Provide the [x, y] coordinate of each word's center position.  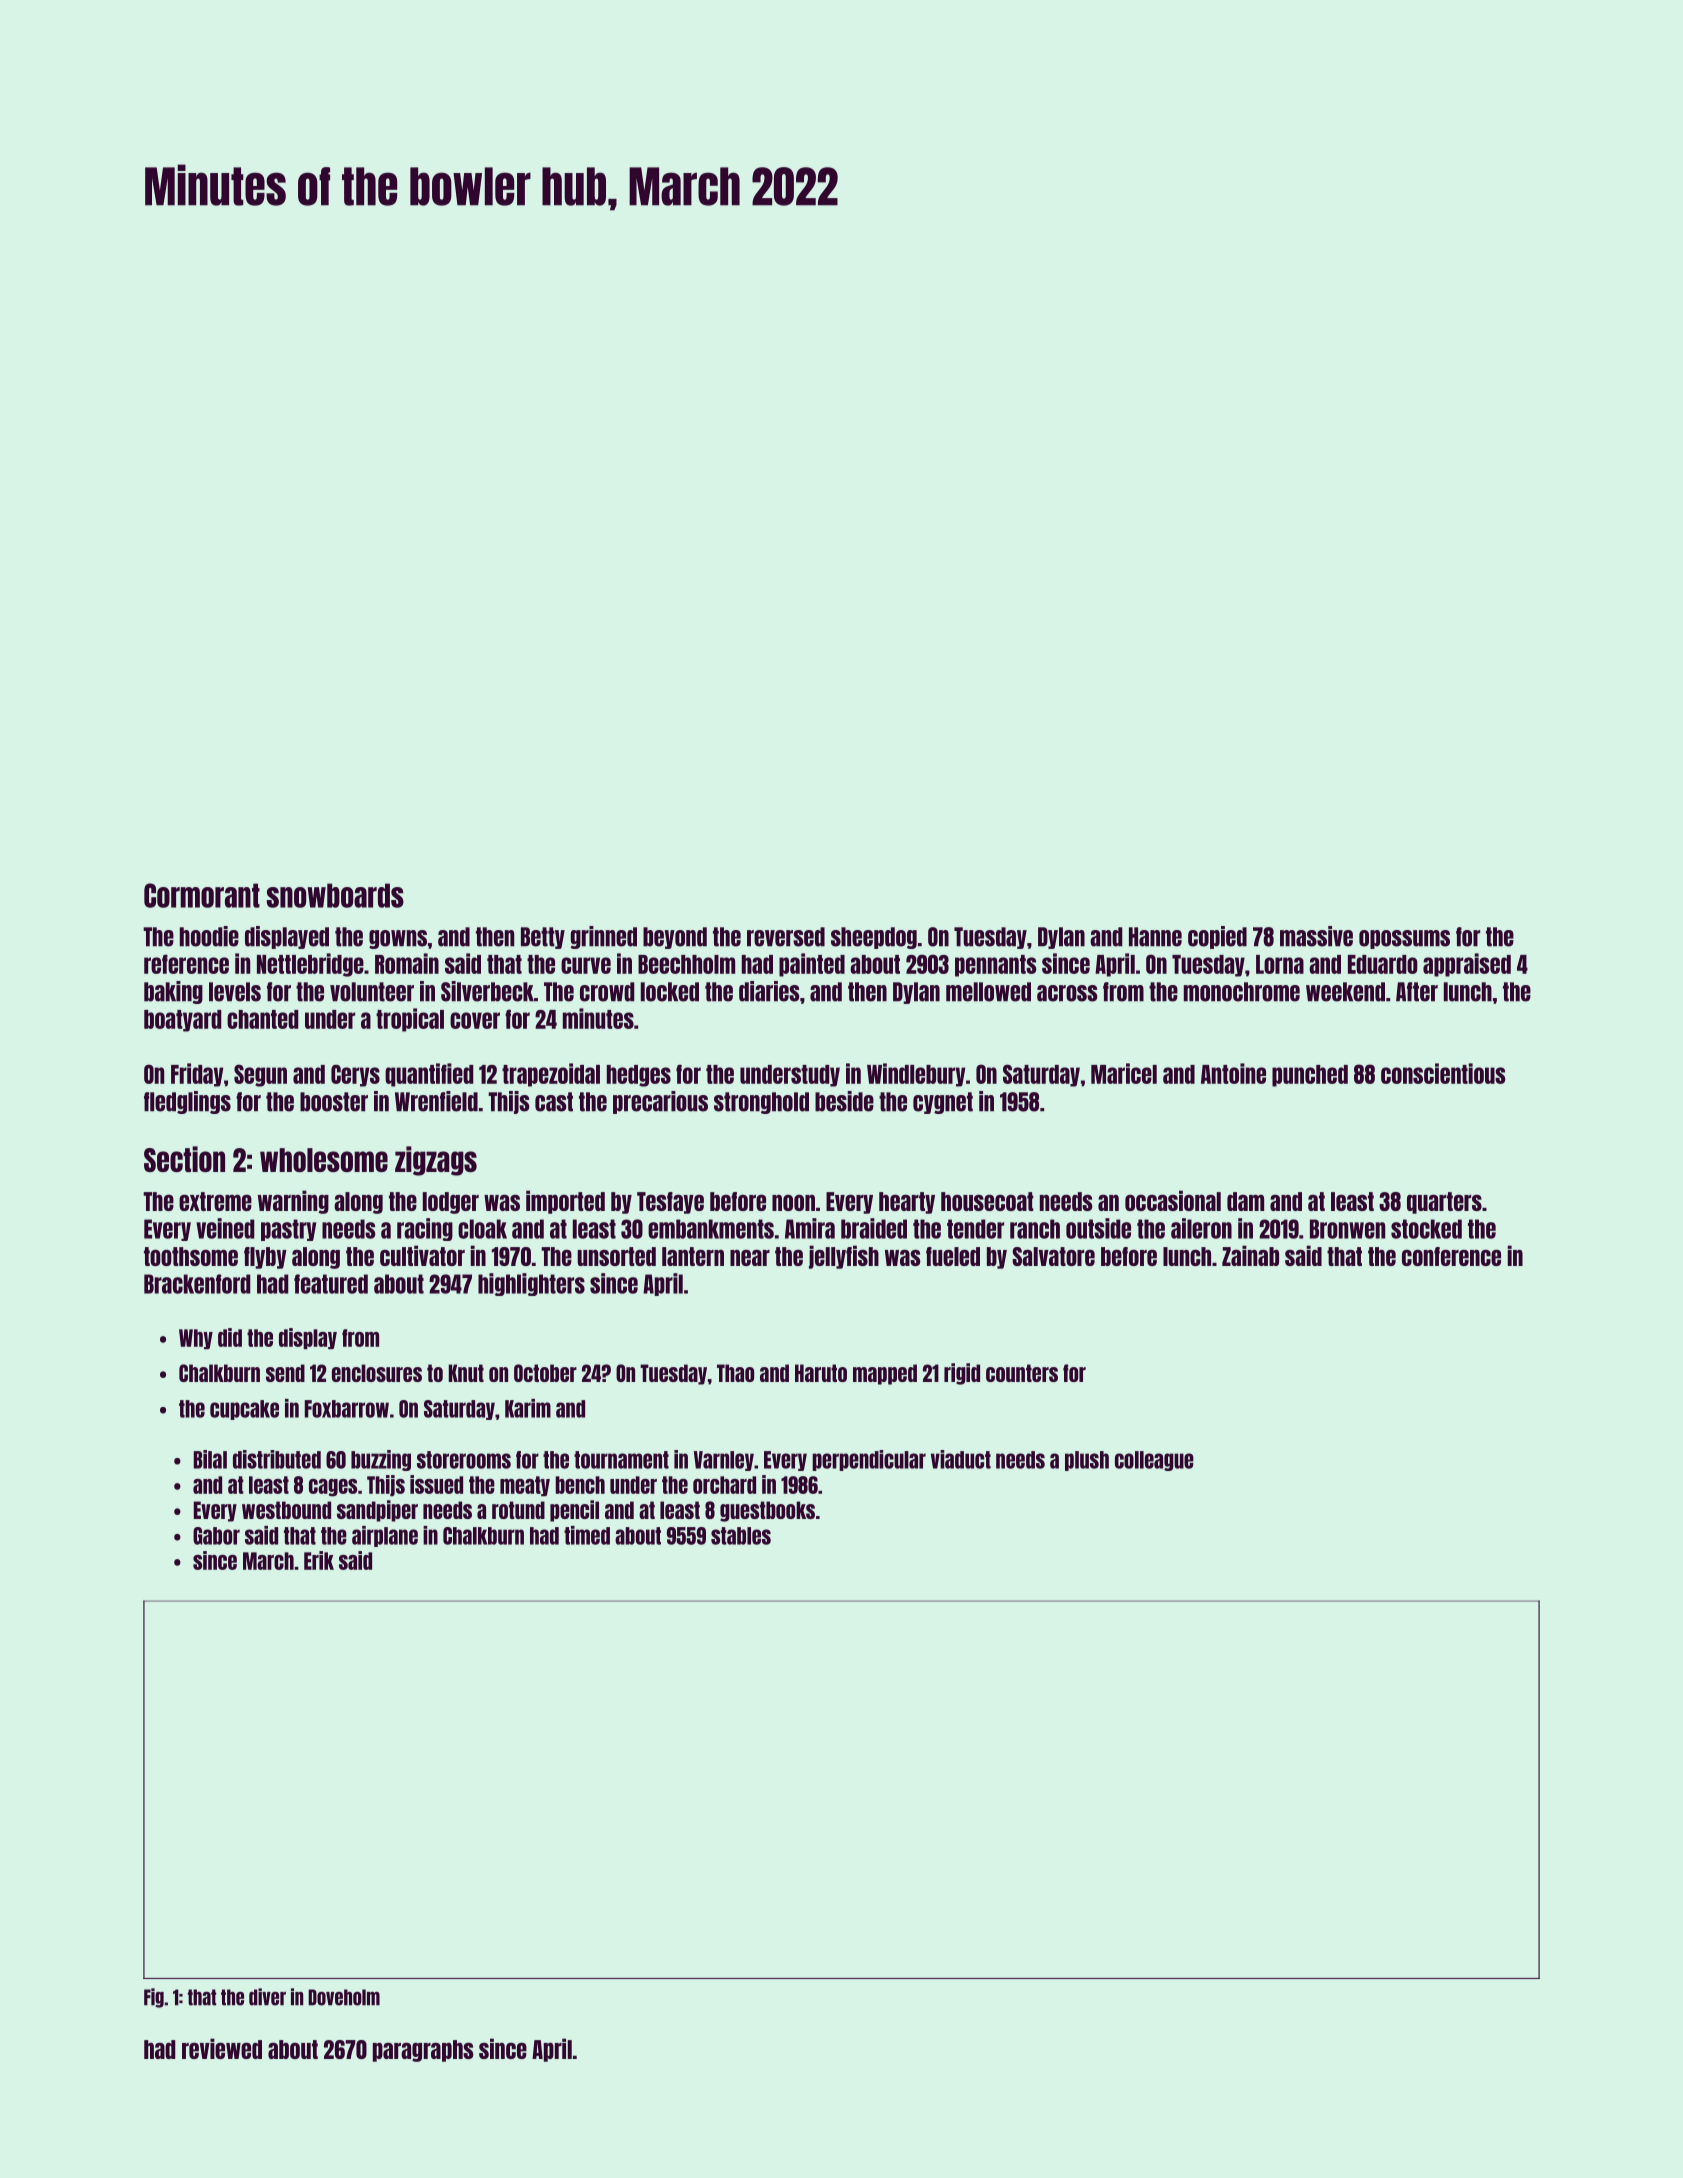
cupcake [244, 1410]
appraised [1467, 965]
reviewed [222, 2048]
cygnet [943, 1103]
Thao [735, 1373]
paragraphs [423, 2051]
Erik [319, 1560]
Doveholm [344, 1997]
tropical [410, 1020]
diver [267, 1997]
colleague [1154, 1461]
